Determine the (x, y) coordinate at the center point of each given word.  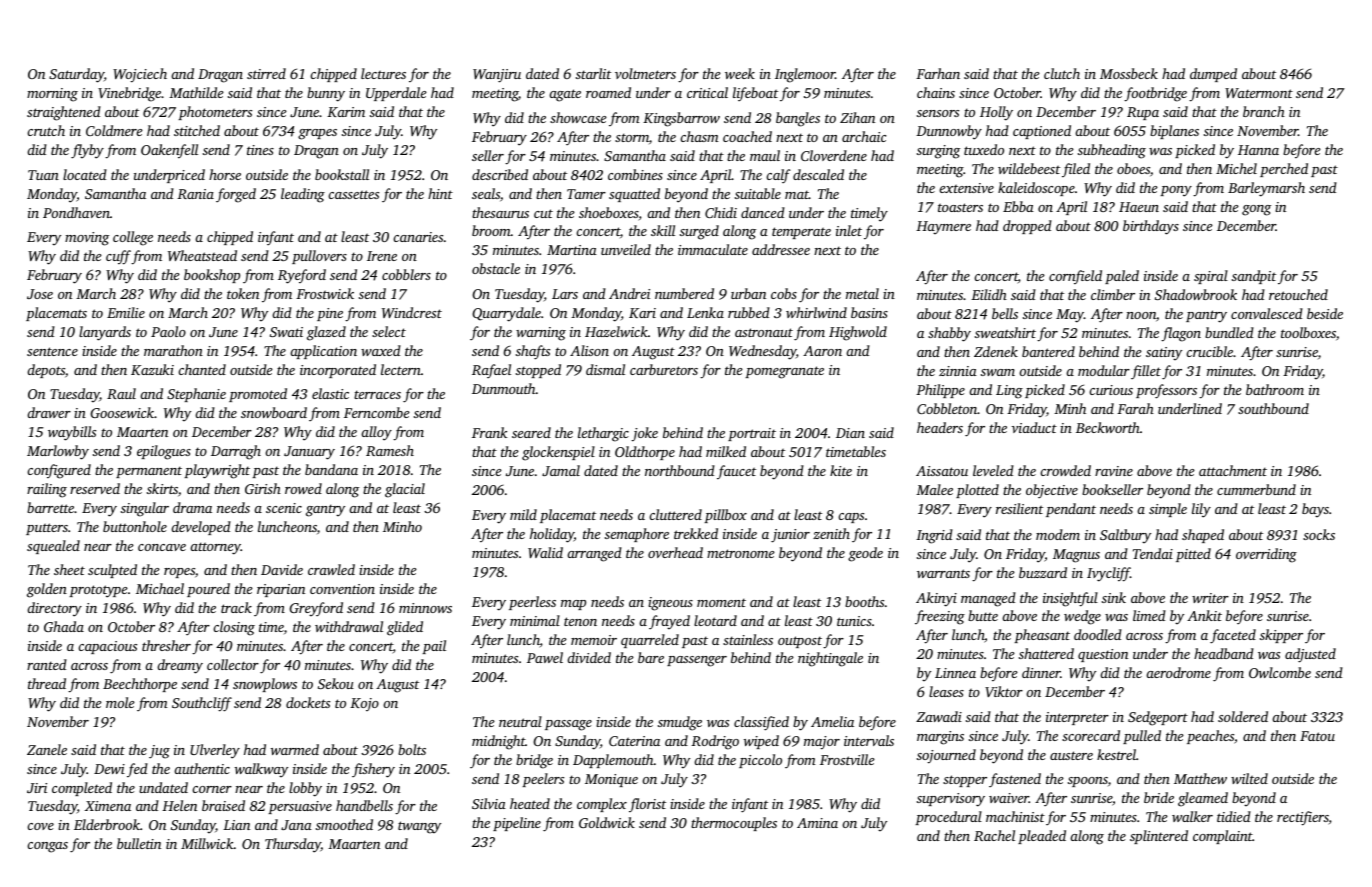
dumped (1213, 75)
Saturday (76, 75)
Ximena (108, 806)
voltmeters (645, 73)
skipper (1281, 636)
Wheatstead (202, 255)
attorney (215, 548)
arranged (594, 554)
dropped (1027, 227)
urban (748, 293)
